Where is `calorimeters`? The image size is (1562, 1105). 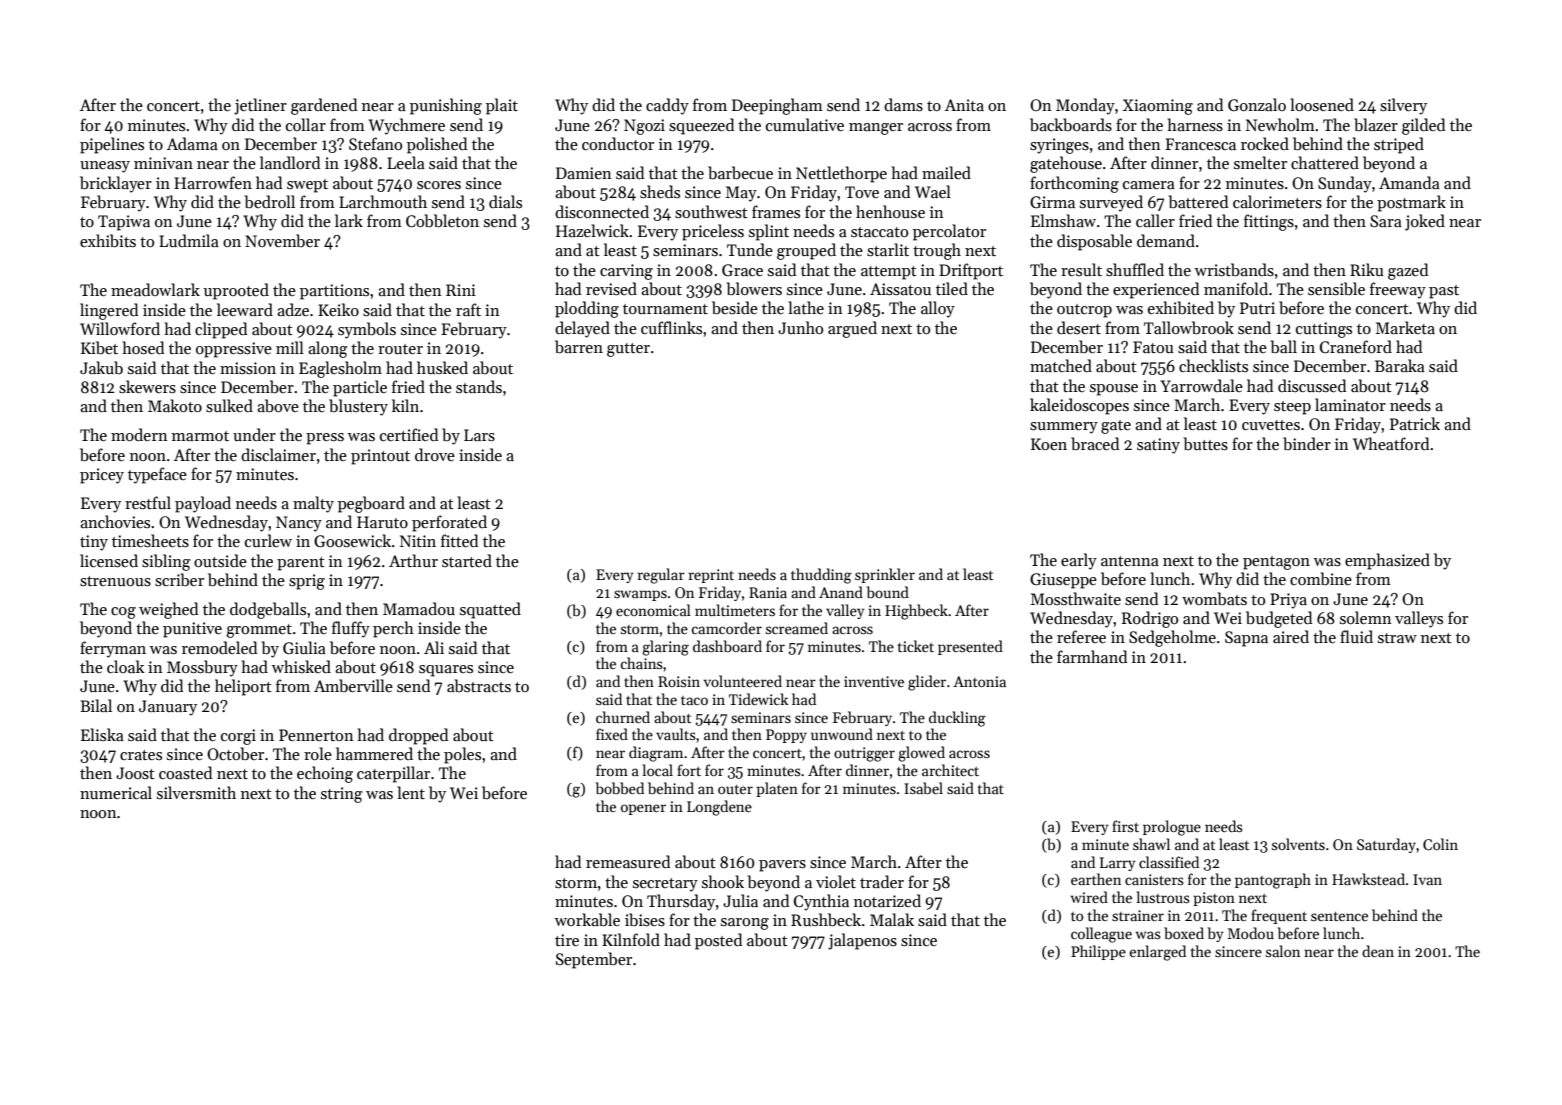 calorimeters is located at coordinates (1277, 202).
